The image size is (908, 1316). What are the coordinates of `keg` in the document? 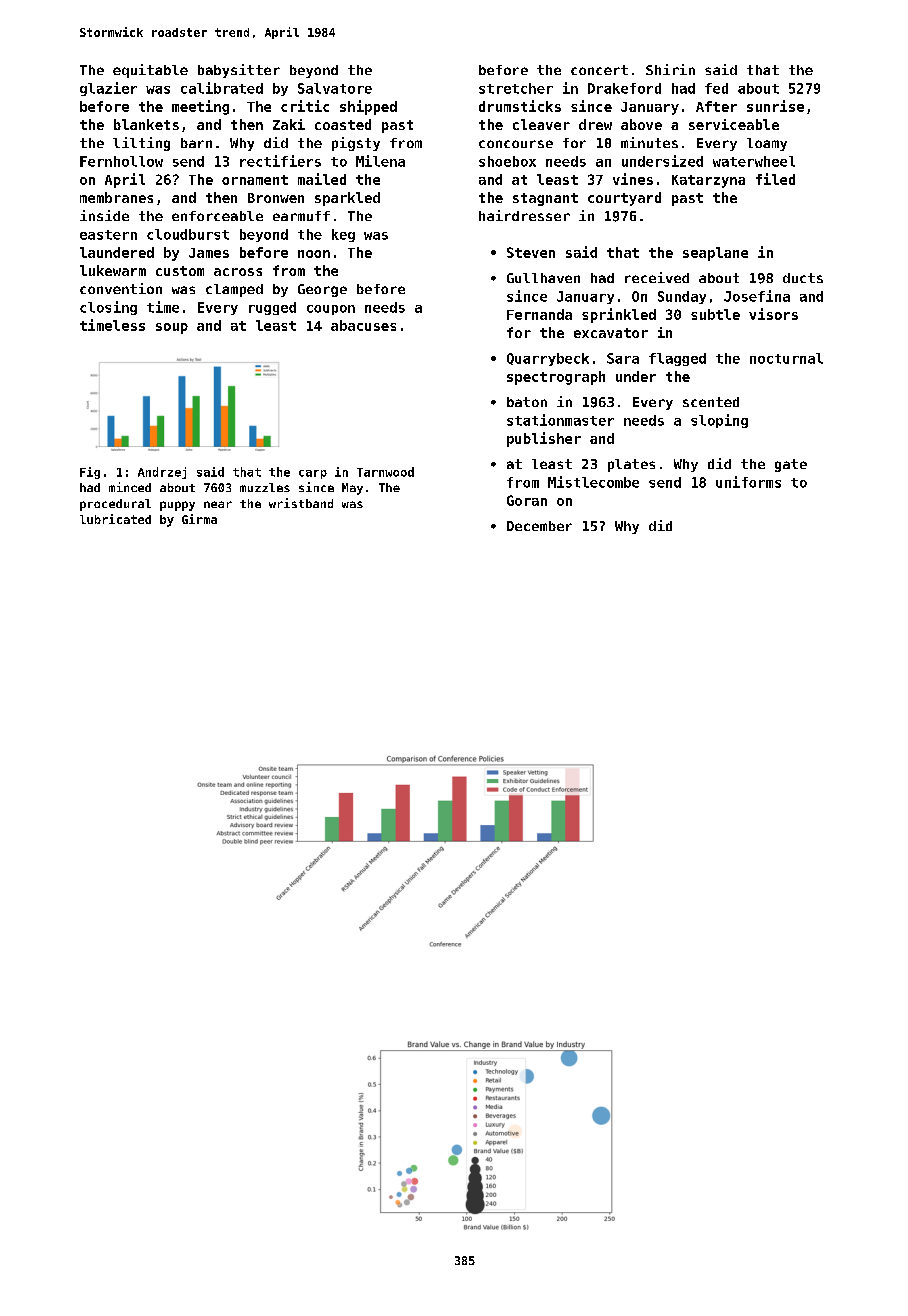 It's located at (343, 235).
